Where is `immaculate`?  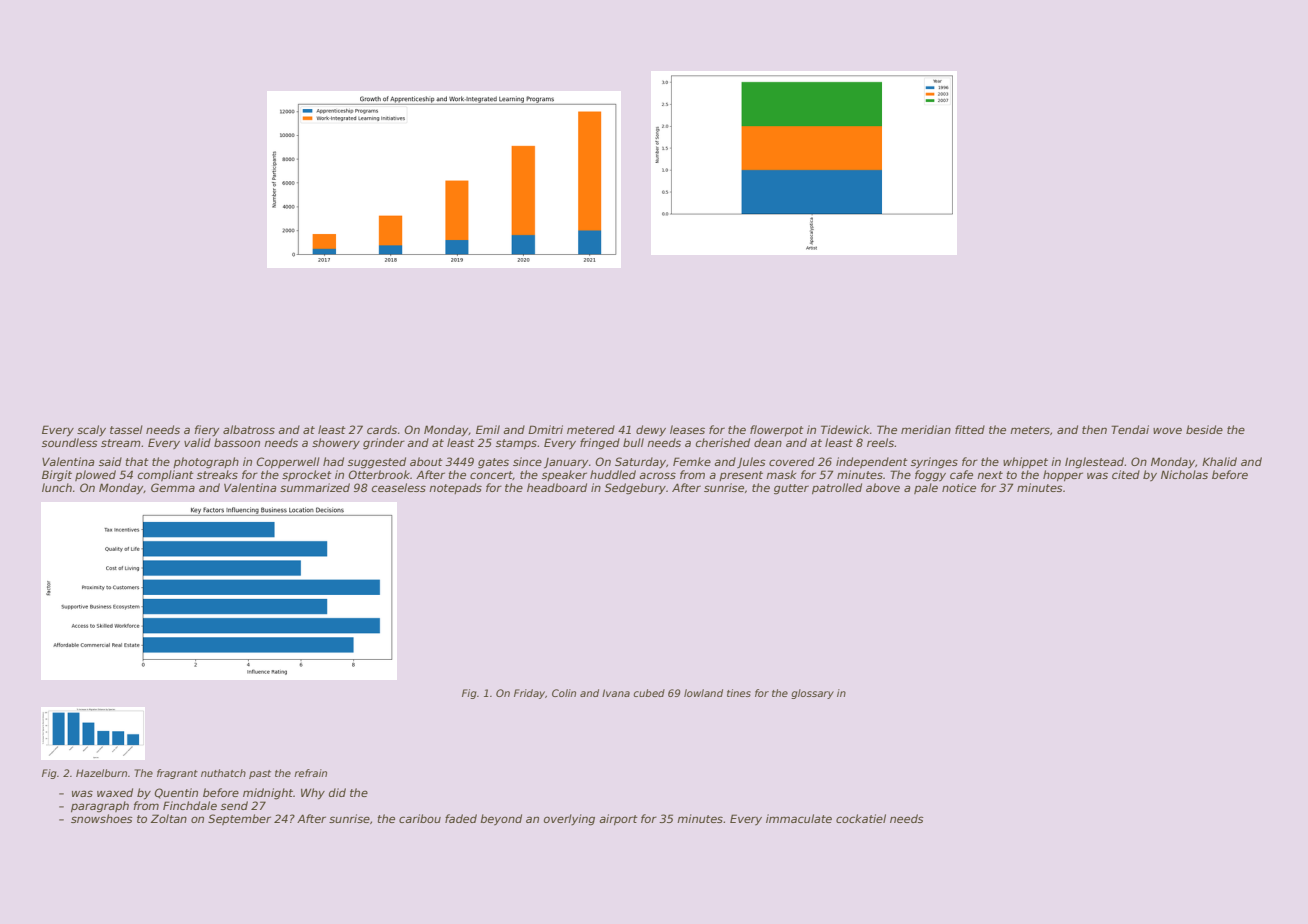 immaculate is located at coordinates (799, 818).
